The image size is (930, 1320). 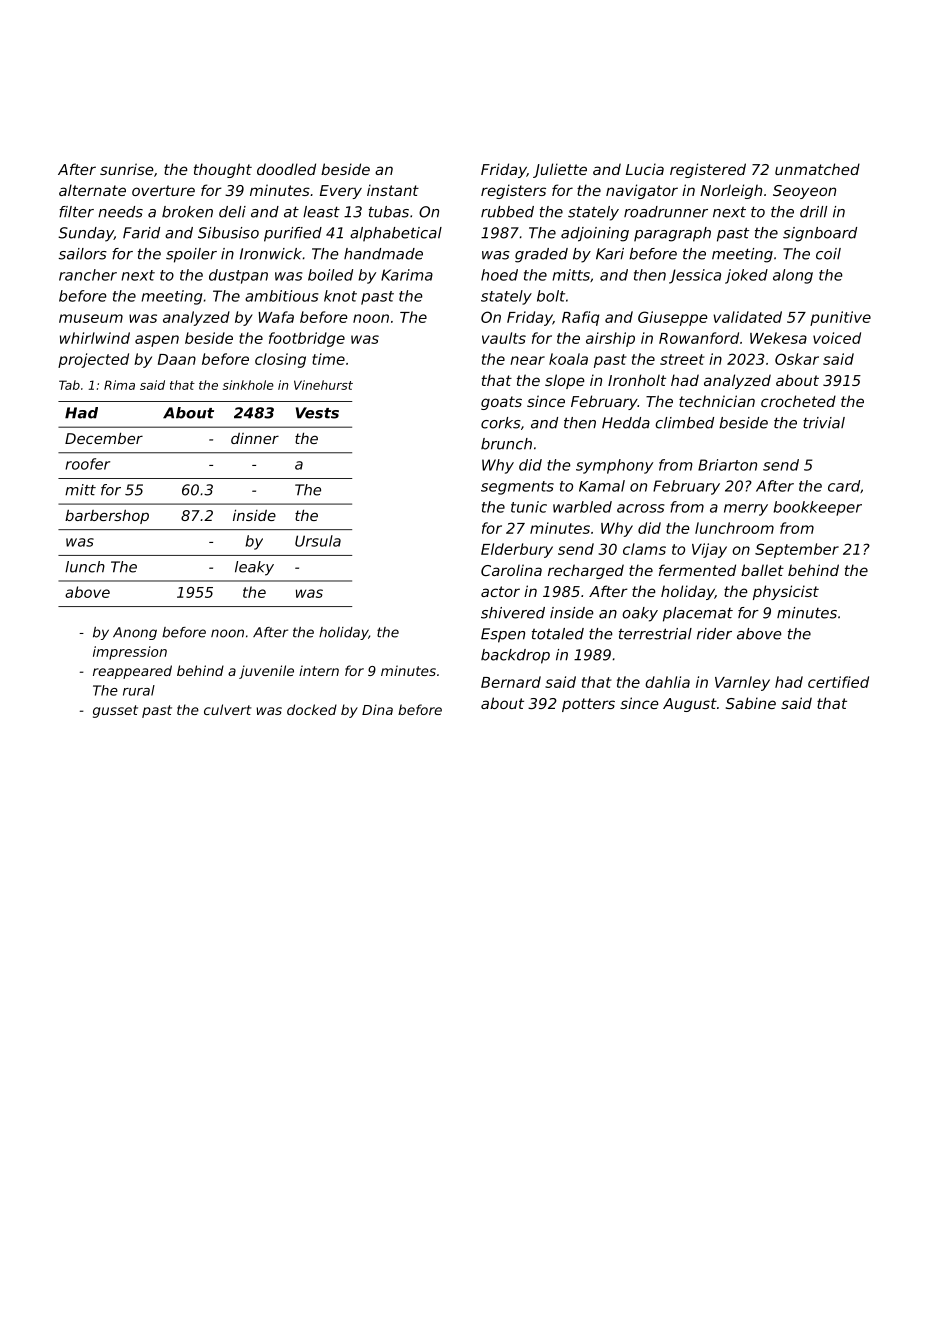 I want to click on doodled, so click(x=286, y=169).
